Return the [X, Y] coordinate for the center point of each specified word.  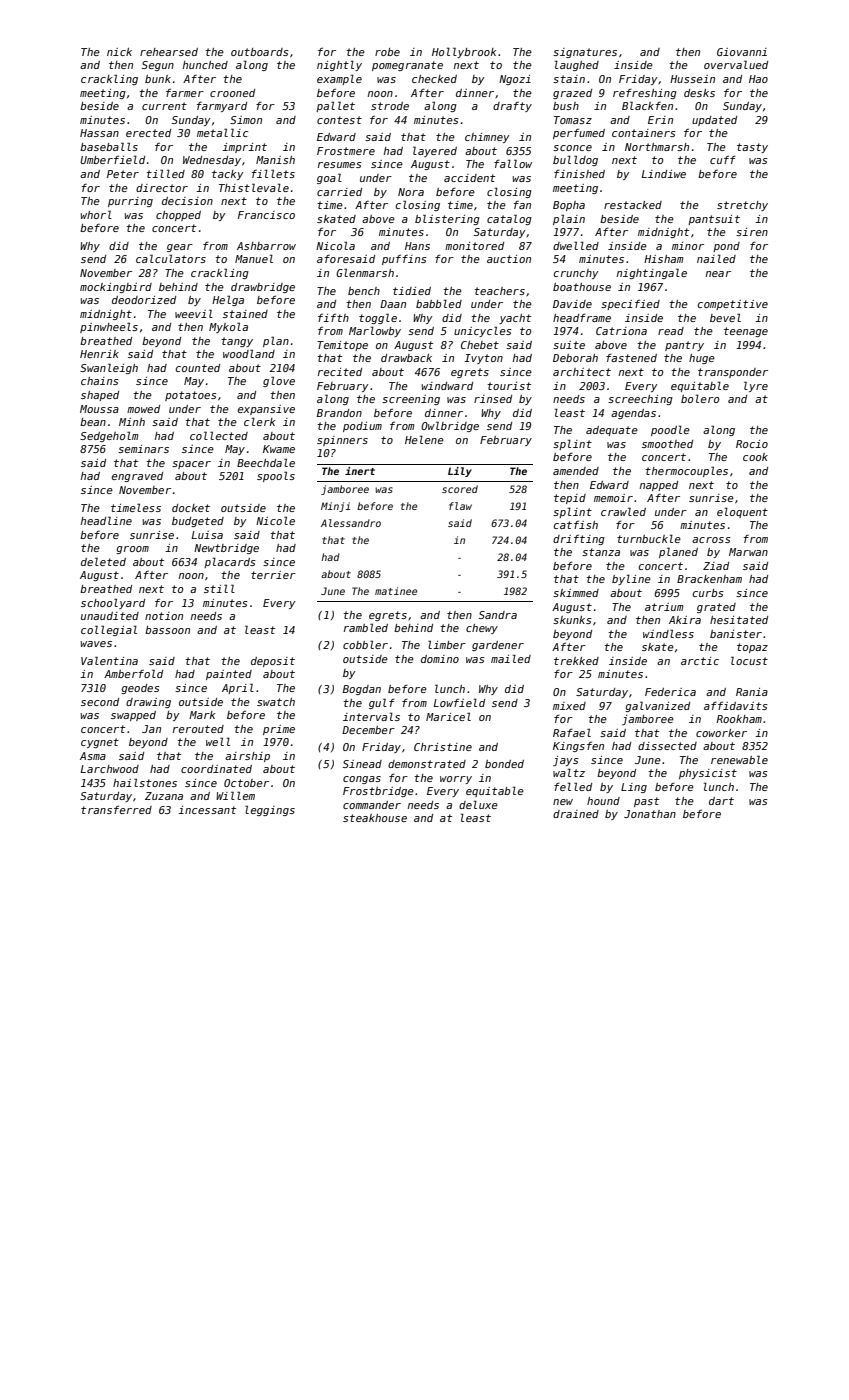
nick [119, 52]
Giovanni [742, 52]
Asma [93, 756]
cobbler [365, 644]
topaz [752, 648]
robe [387, 52]
